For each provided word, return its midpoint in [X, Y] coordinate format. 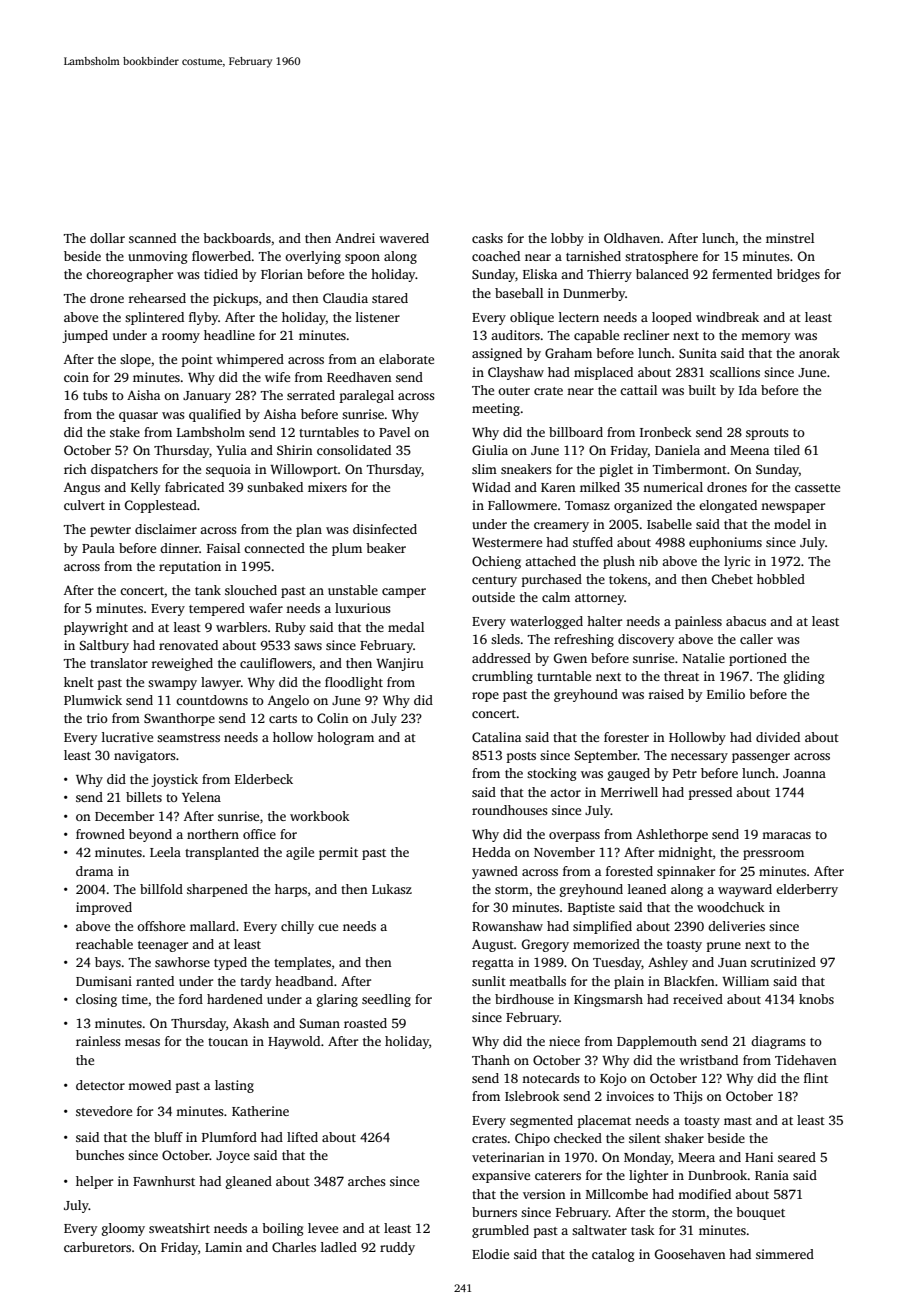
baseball [519, 293]
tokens [628, 579]
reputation [190, 567]
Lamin [223, 1247]
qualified [215, 415]
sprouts [767, 434]
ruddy [397, 1248]
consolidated [354, 450]
